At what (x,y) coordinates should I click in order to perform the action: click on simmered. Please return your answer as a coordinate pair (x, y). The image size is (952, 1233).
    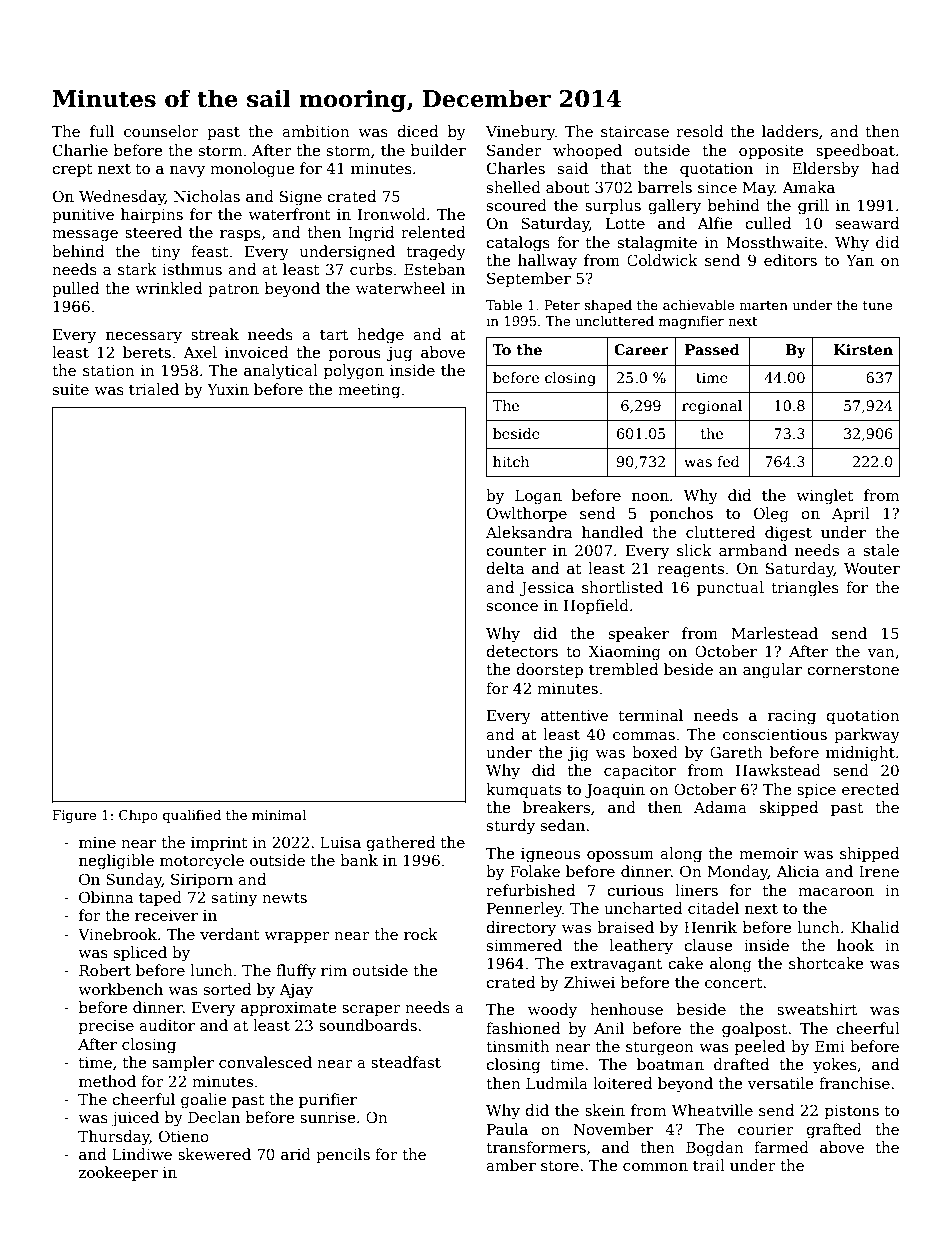
    Looking at the image, I should click on (524, 945).
